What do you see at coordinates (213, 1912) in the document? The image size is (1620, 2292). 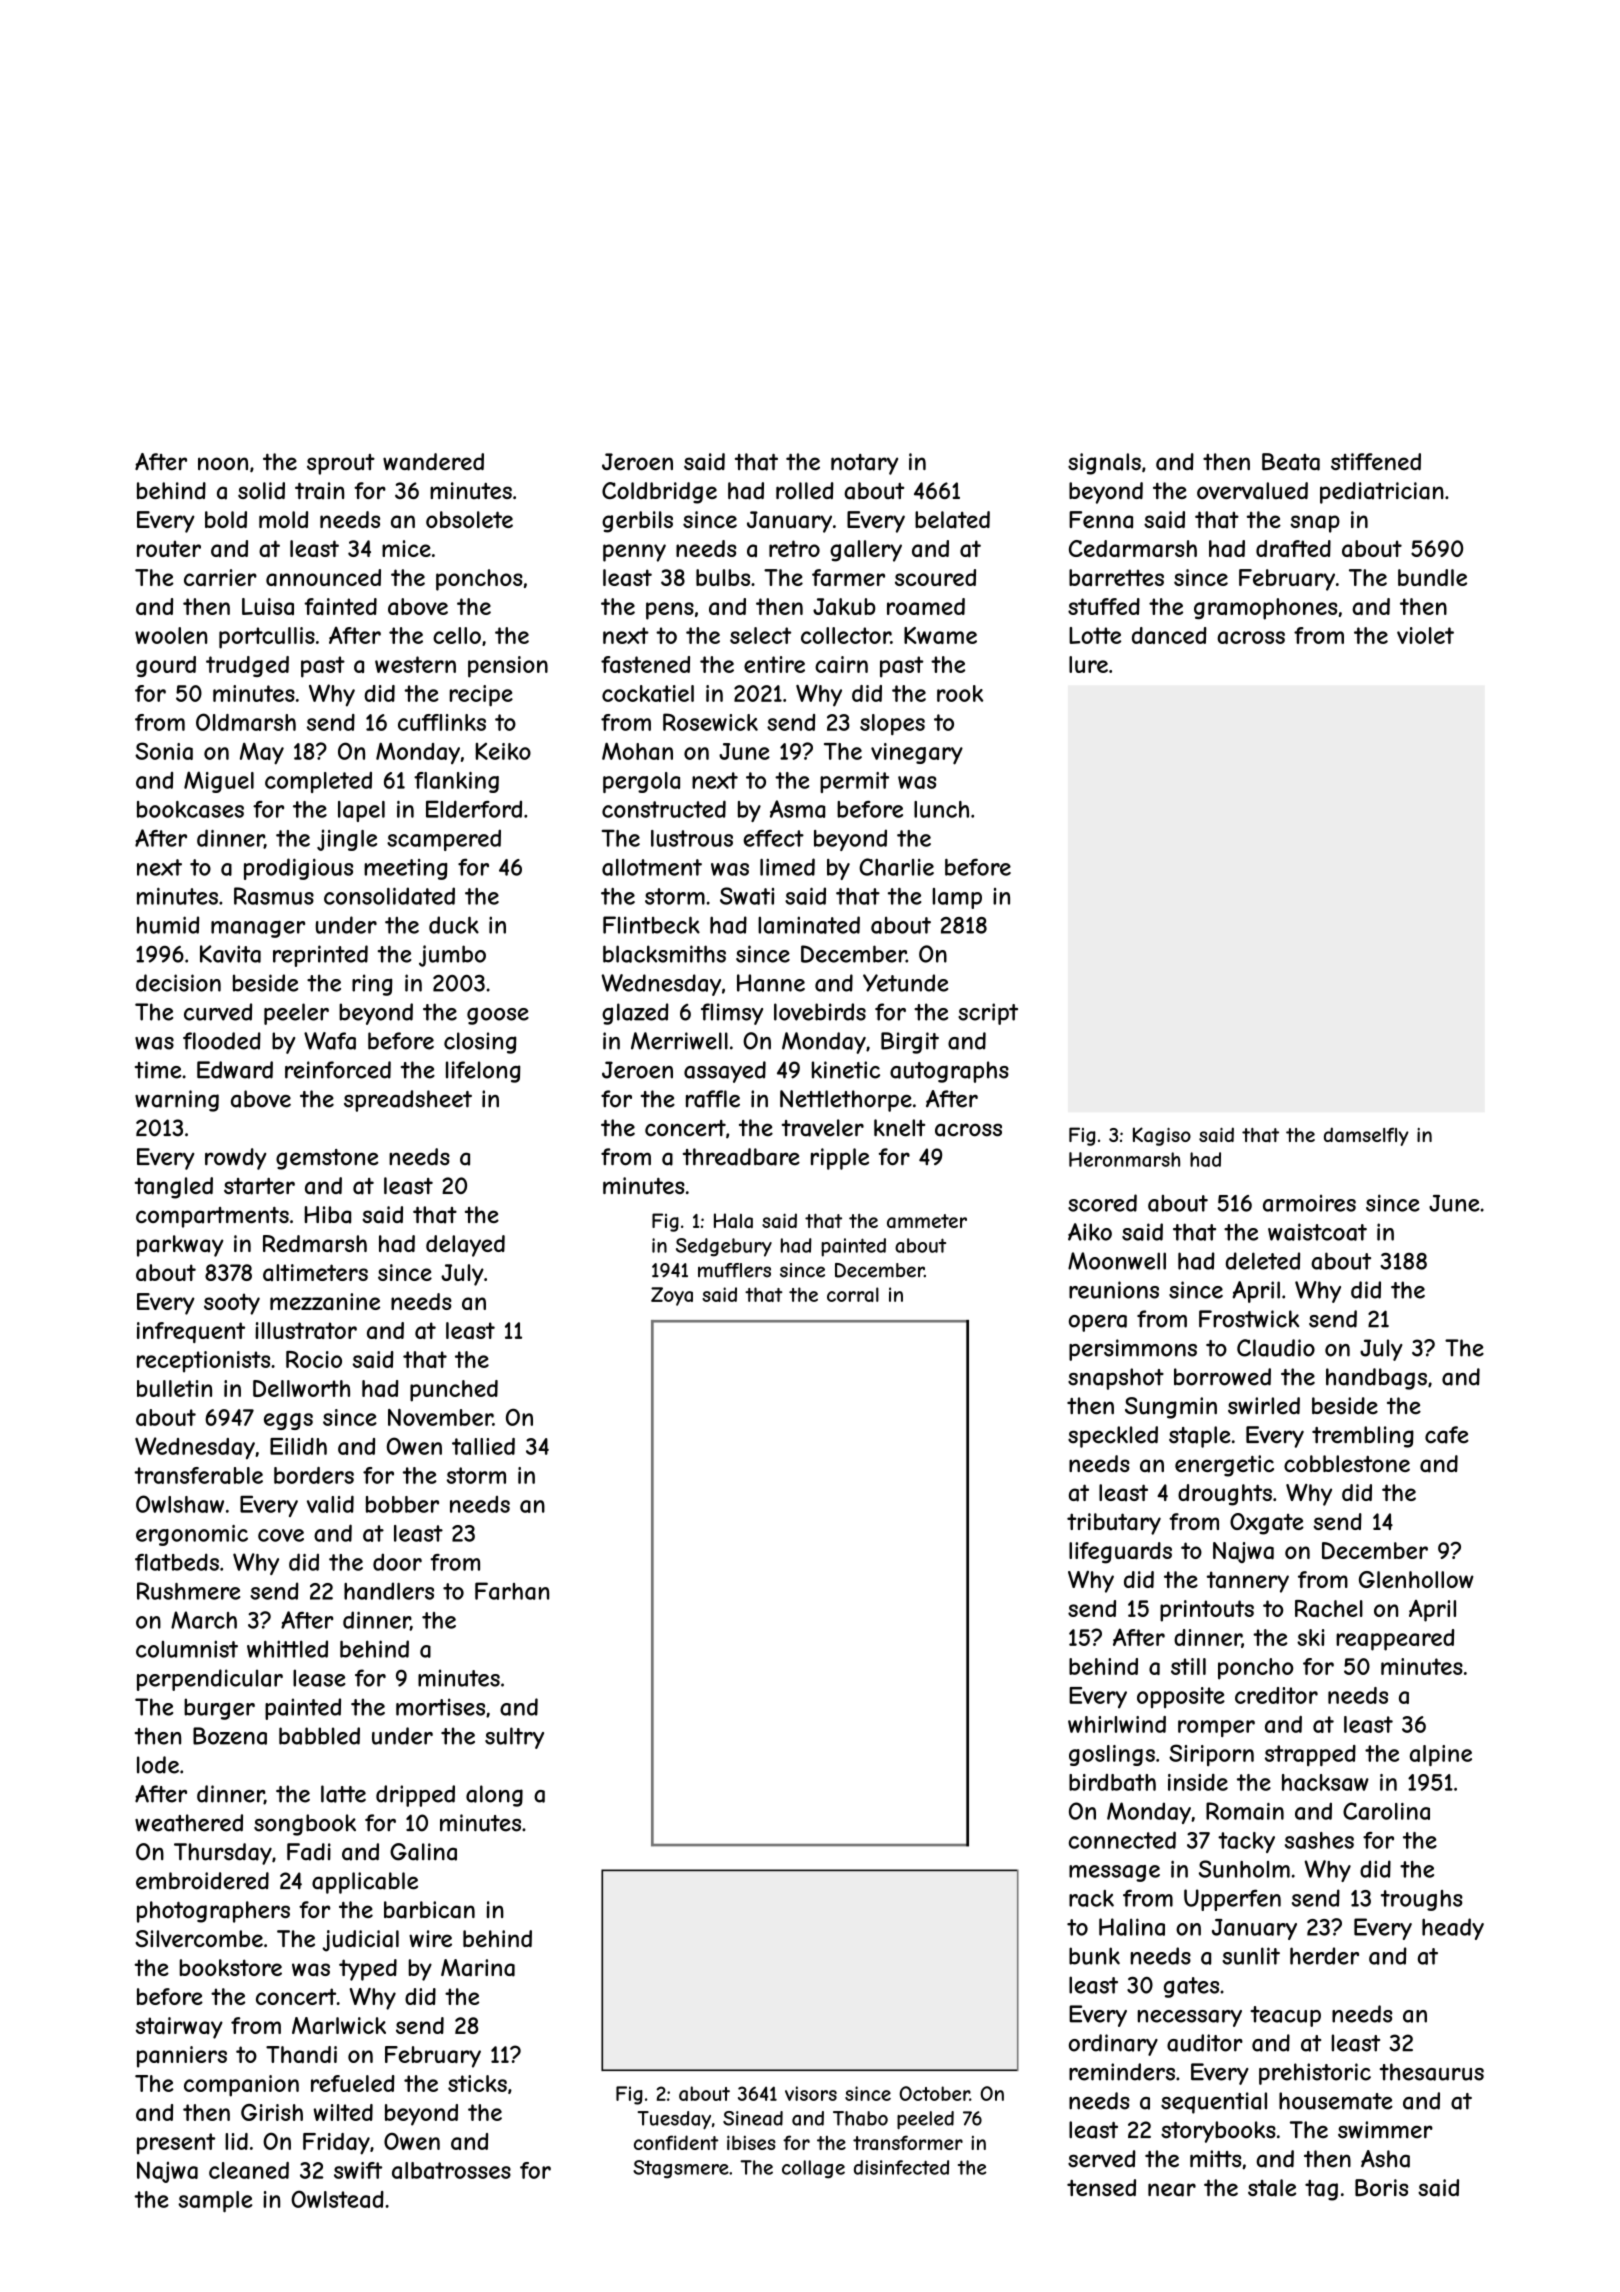 I see `photographers` at bounding box center [213, 1912].
